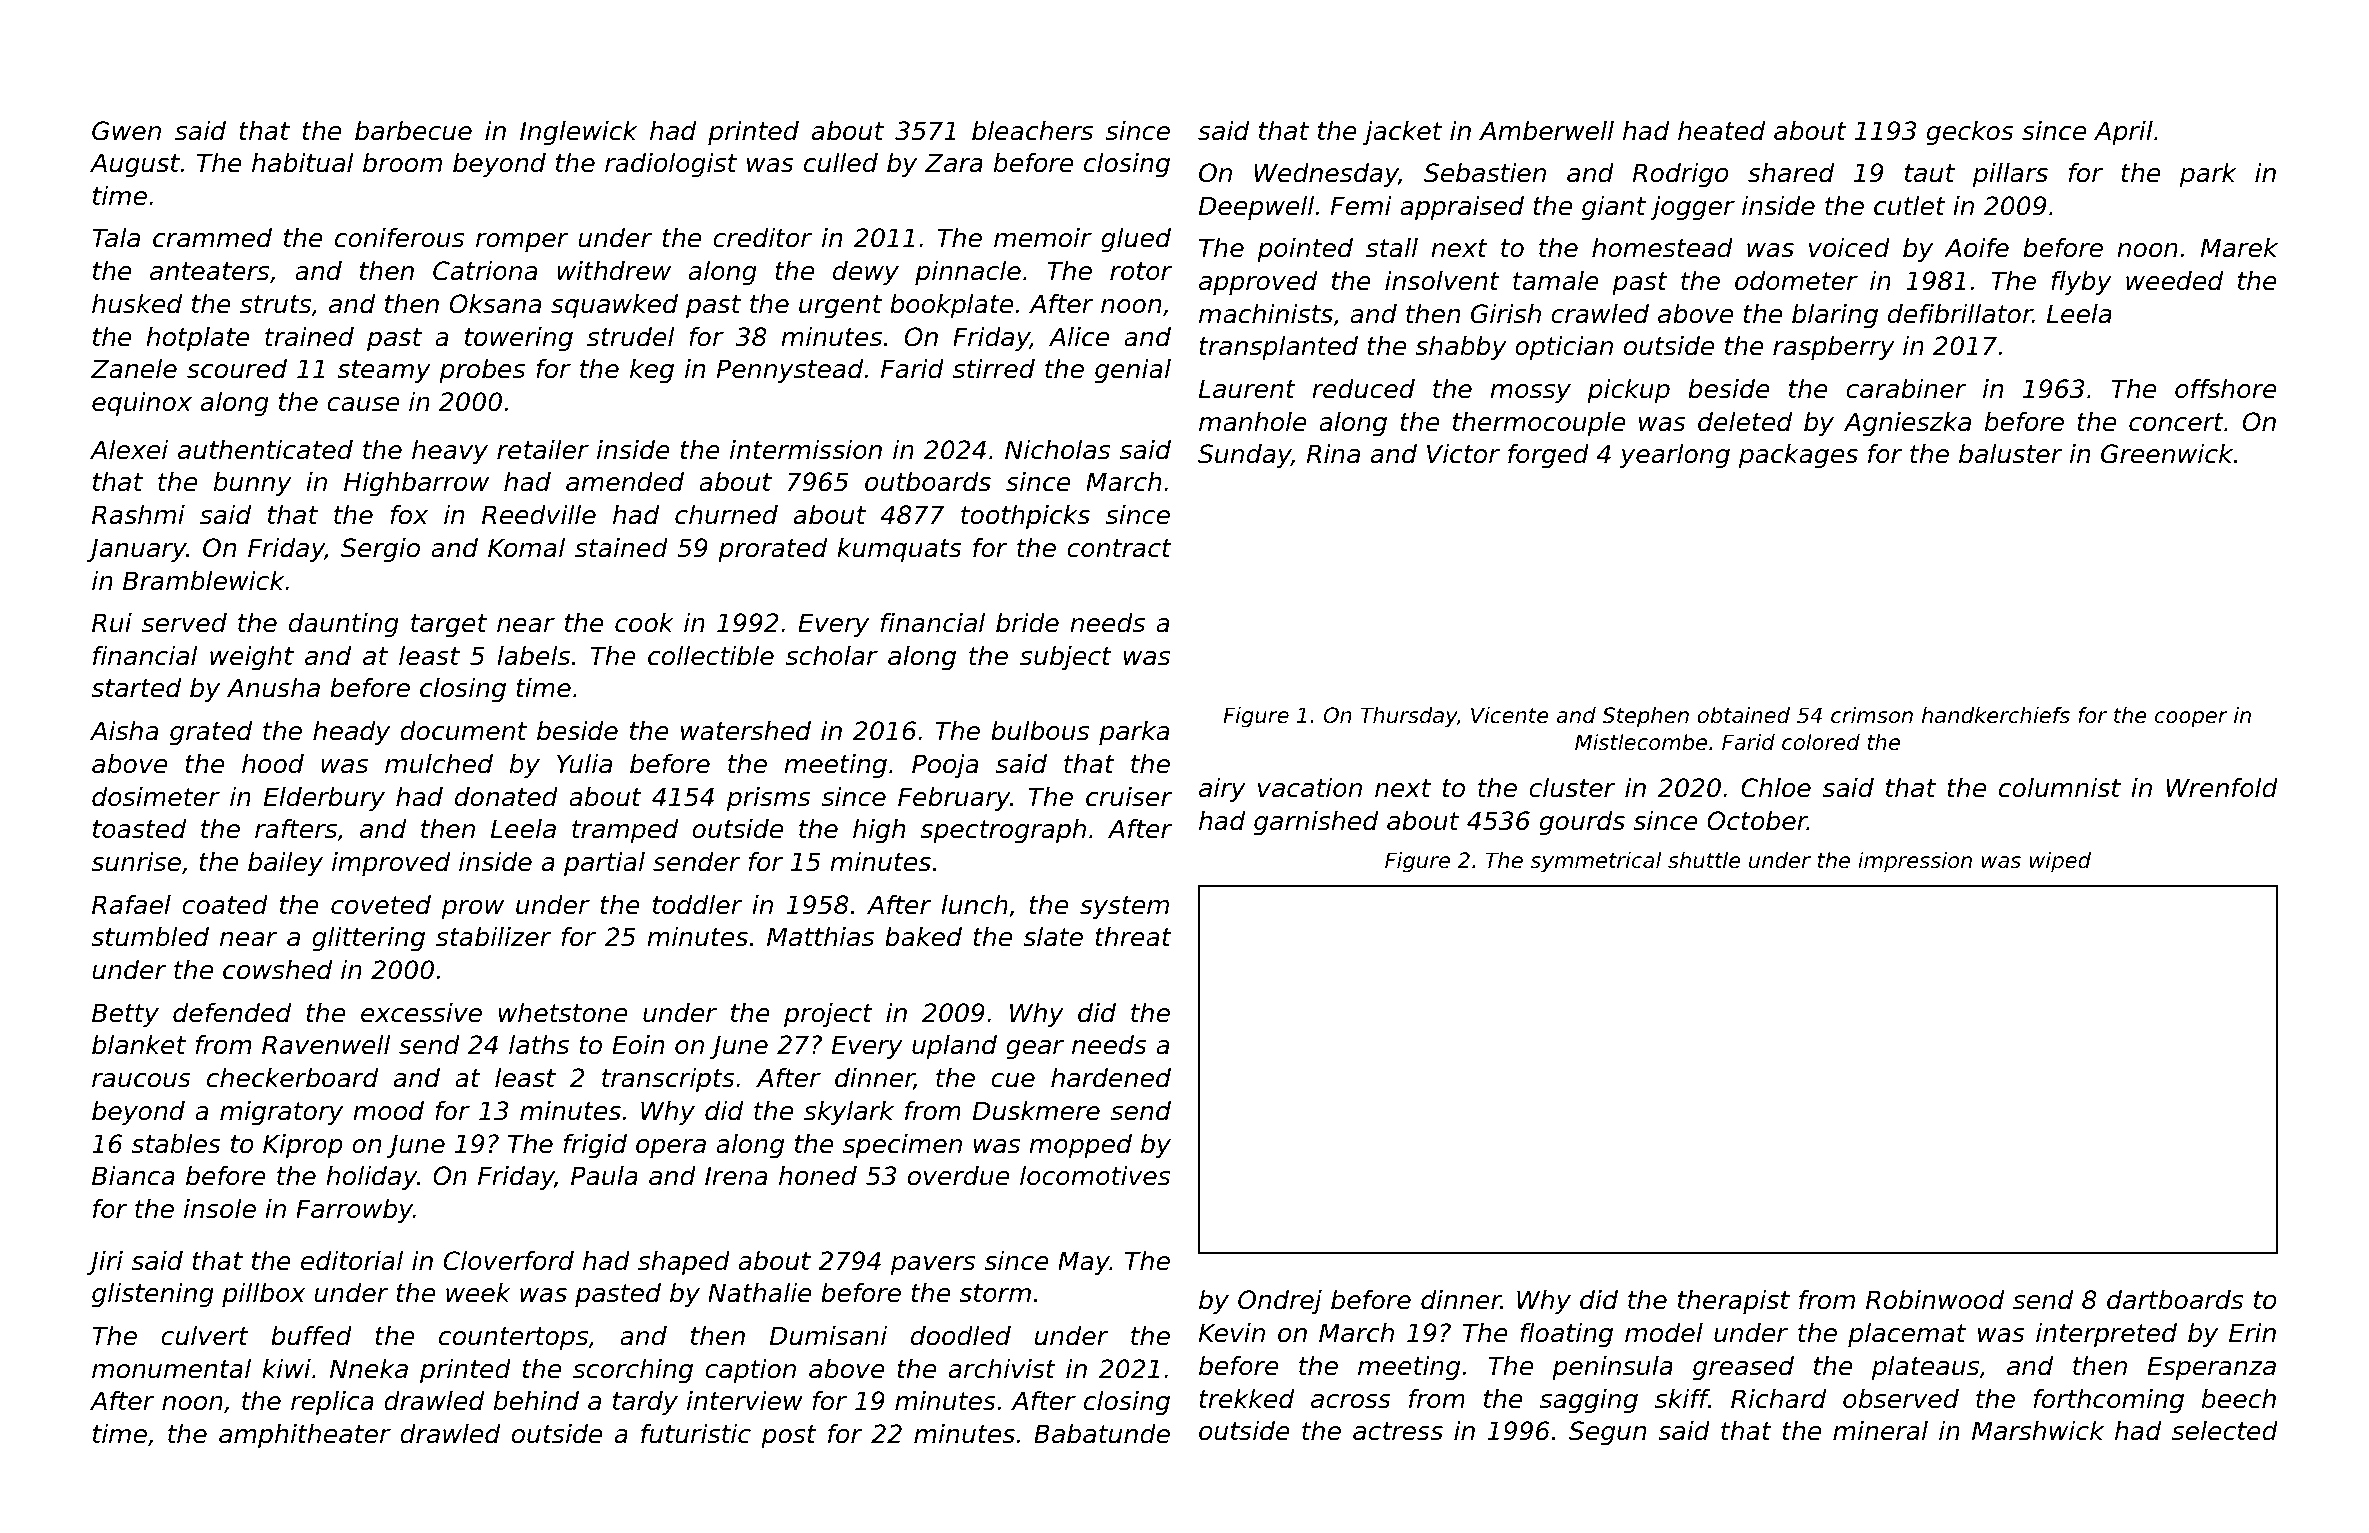  What do you see at coordinates (292, 1078) in the screenshot?
I see `checkerboard` at bounding box center [292, 1078].
